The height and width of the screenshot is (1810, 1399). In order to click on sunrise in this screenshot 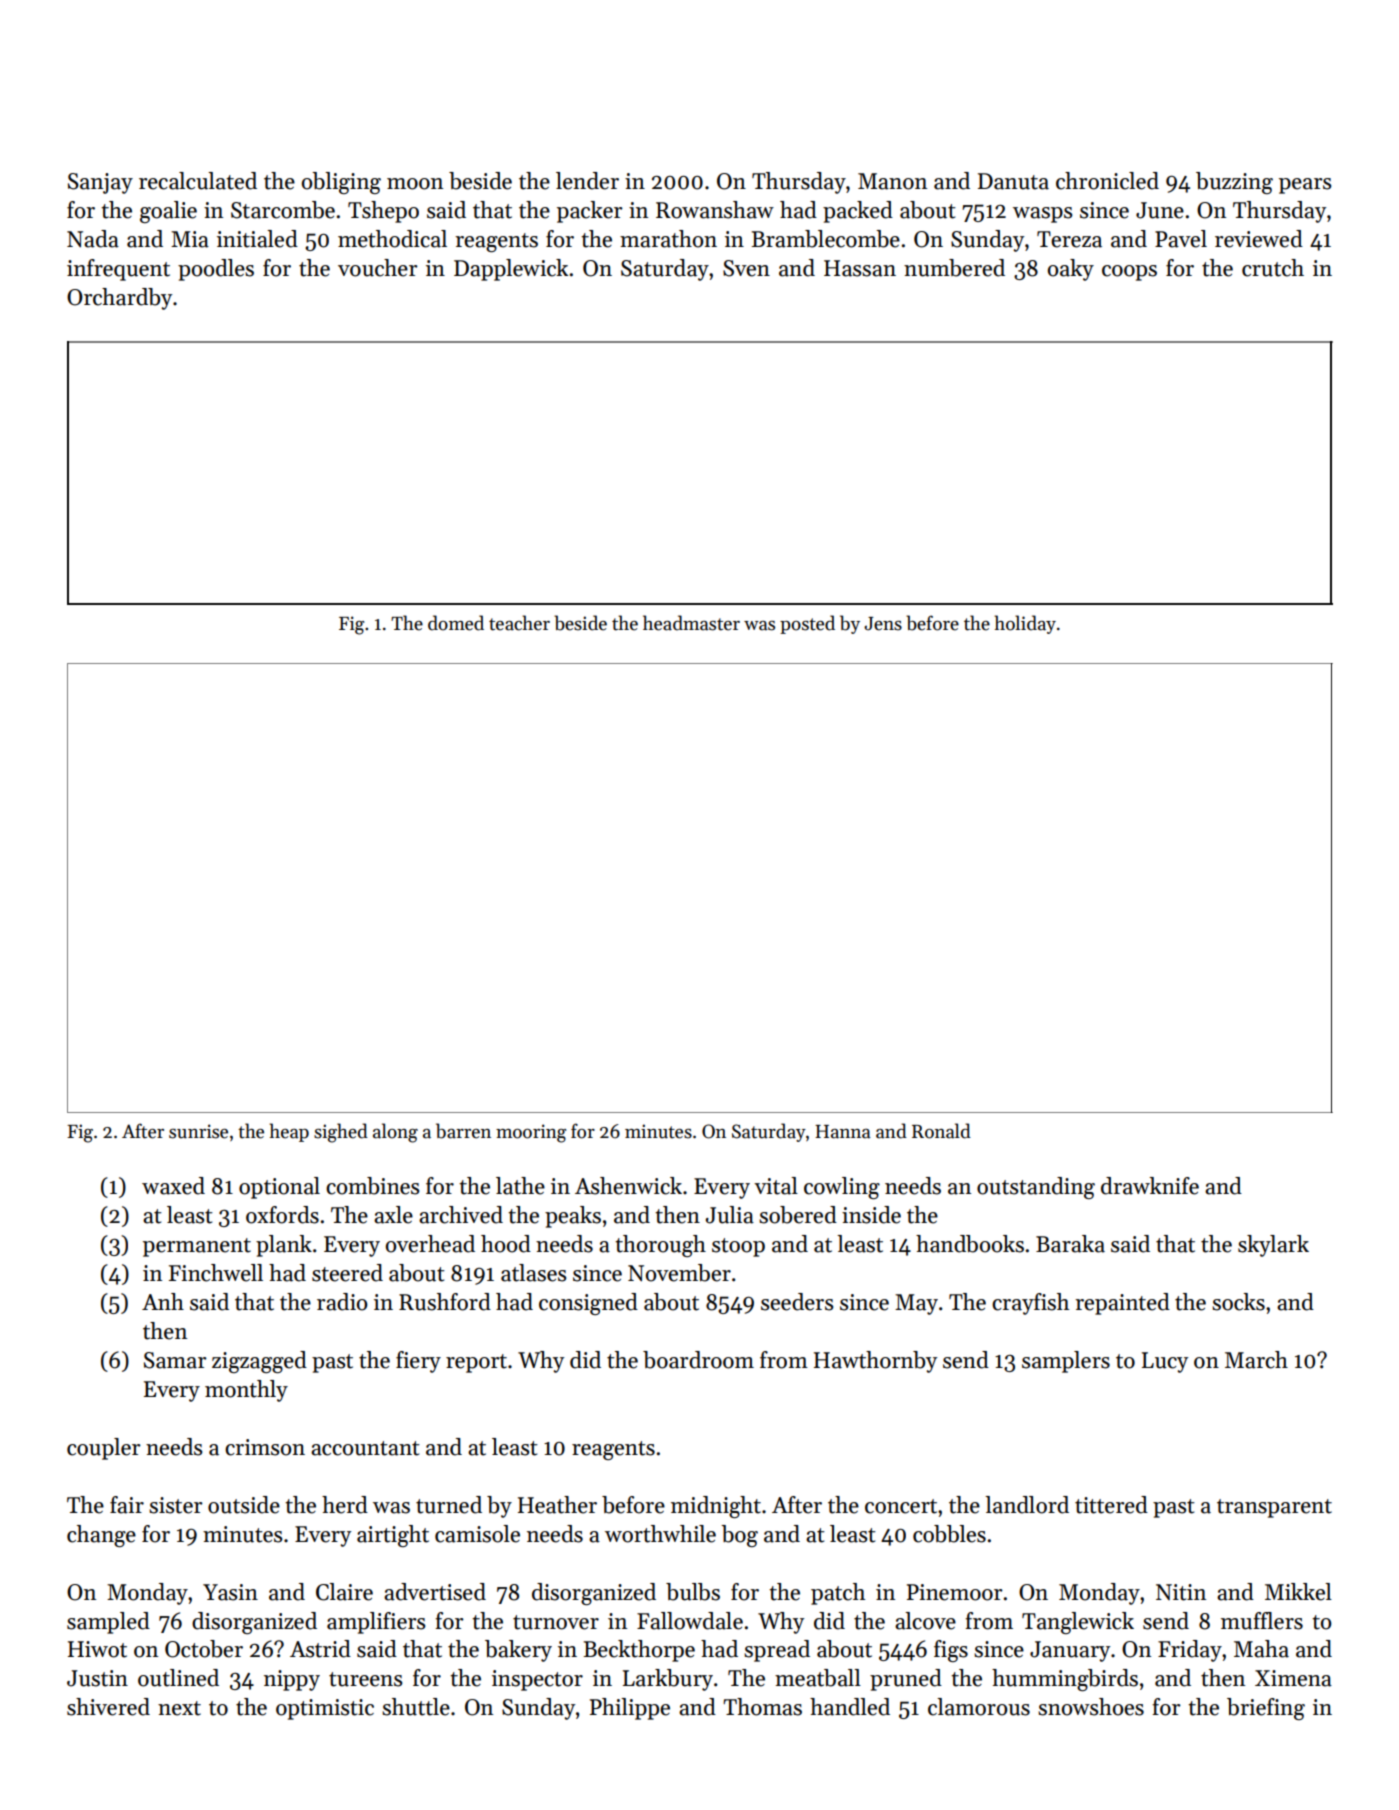, I will do `click(198, 1131)`.
